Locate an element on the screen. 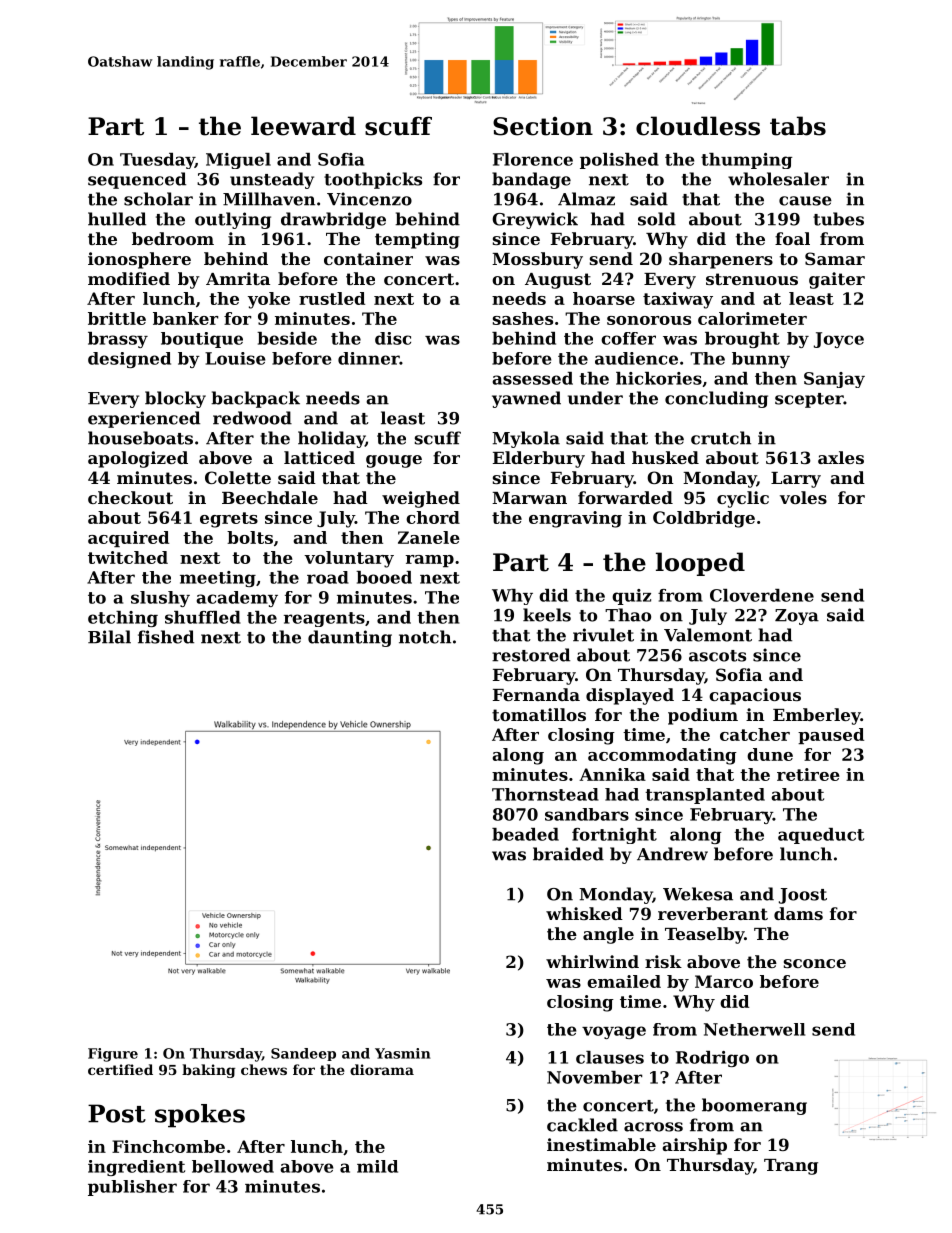 This screenshot has width=952, height=1233. paused is located at coordinates (831, 736).
